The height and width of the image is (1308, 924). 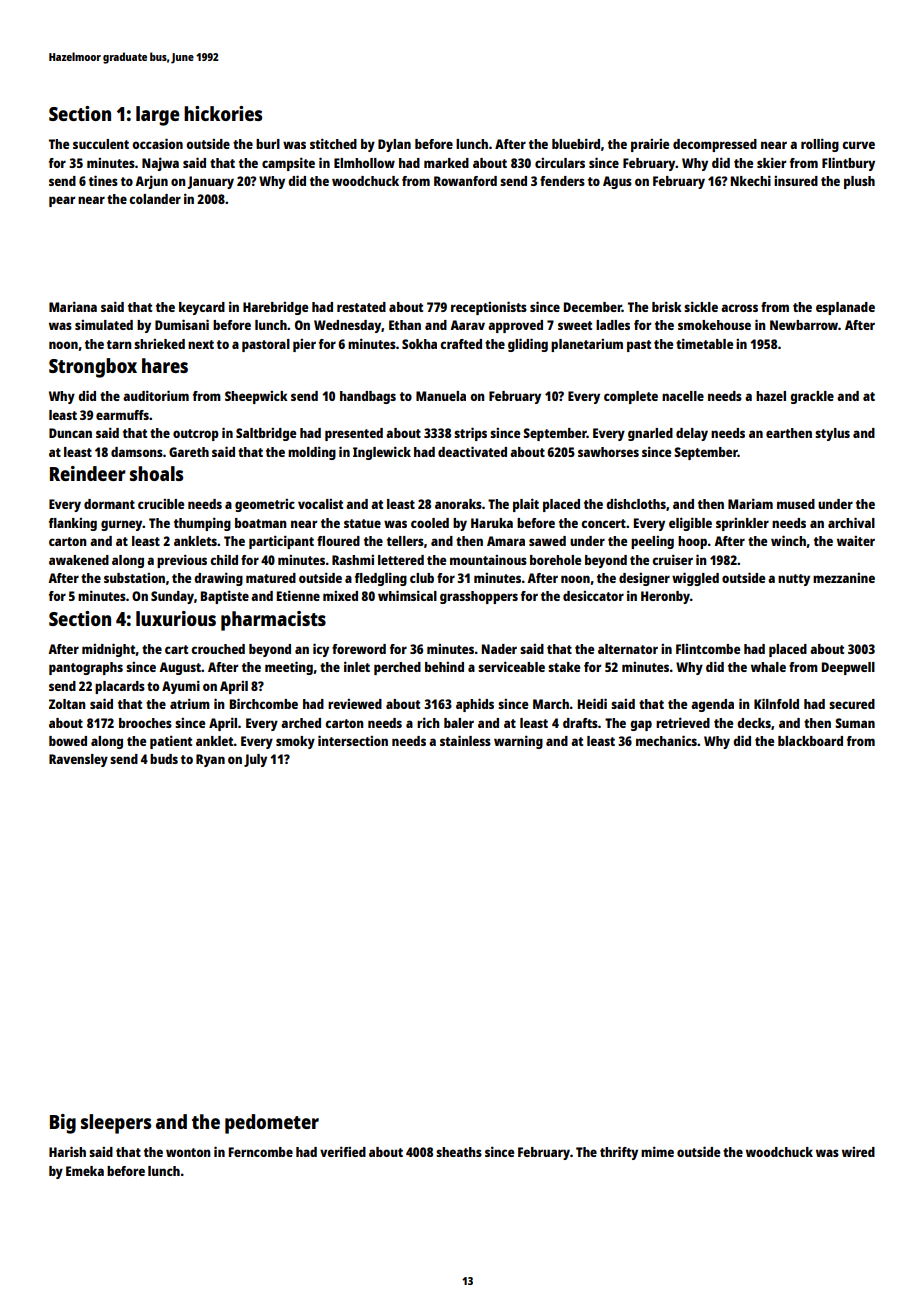 I want to click on hickories, so click(x=223, y=113).
